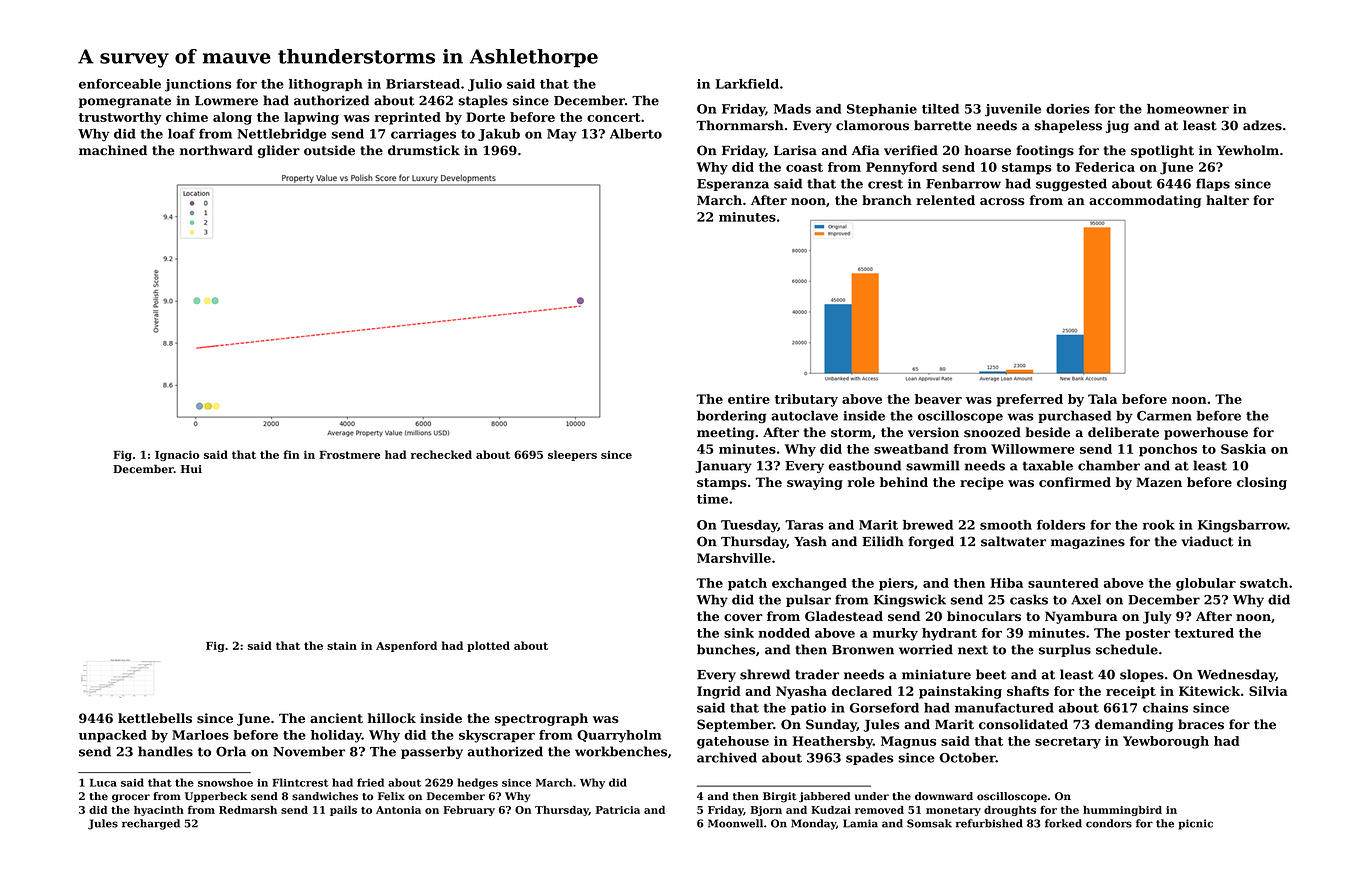  What do you see at coordinates (824, 797) in the document?
I see `jabbered` at bounding box center [824, 797].
